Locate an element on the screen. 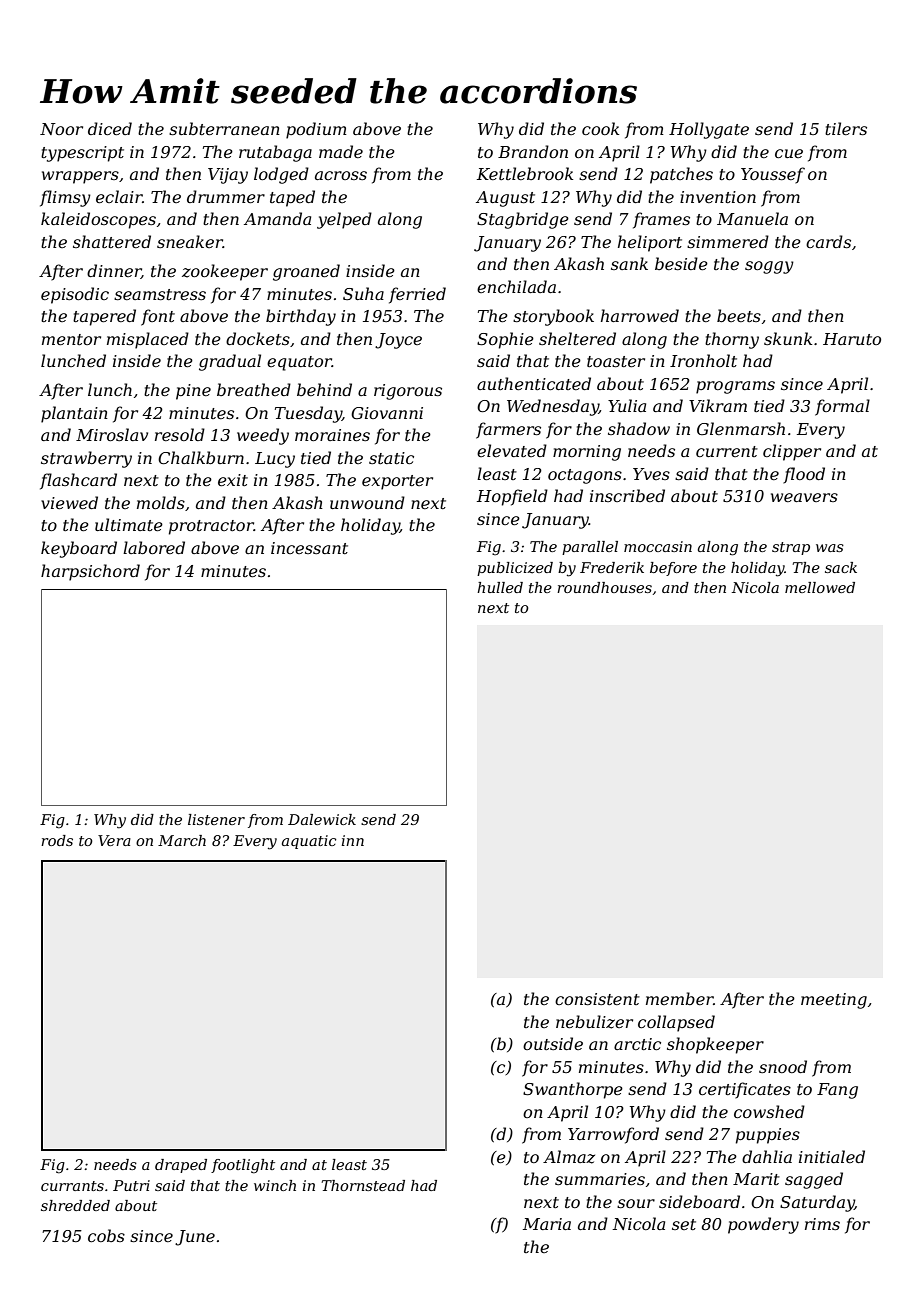 The image size is (924, 1308). flimsy is located at coordinates (65, 198).
